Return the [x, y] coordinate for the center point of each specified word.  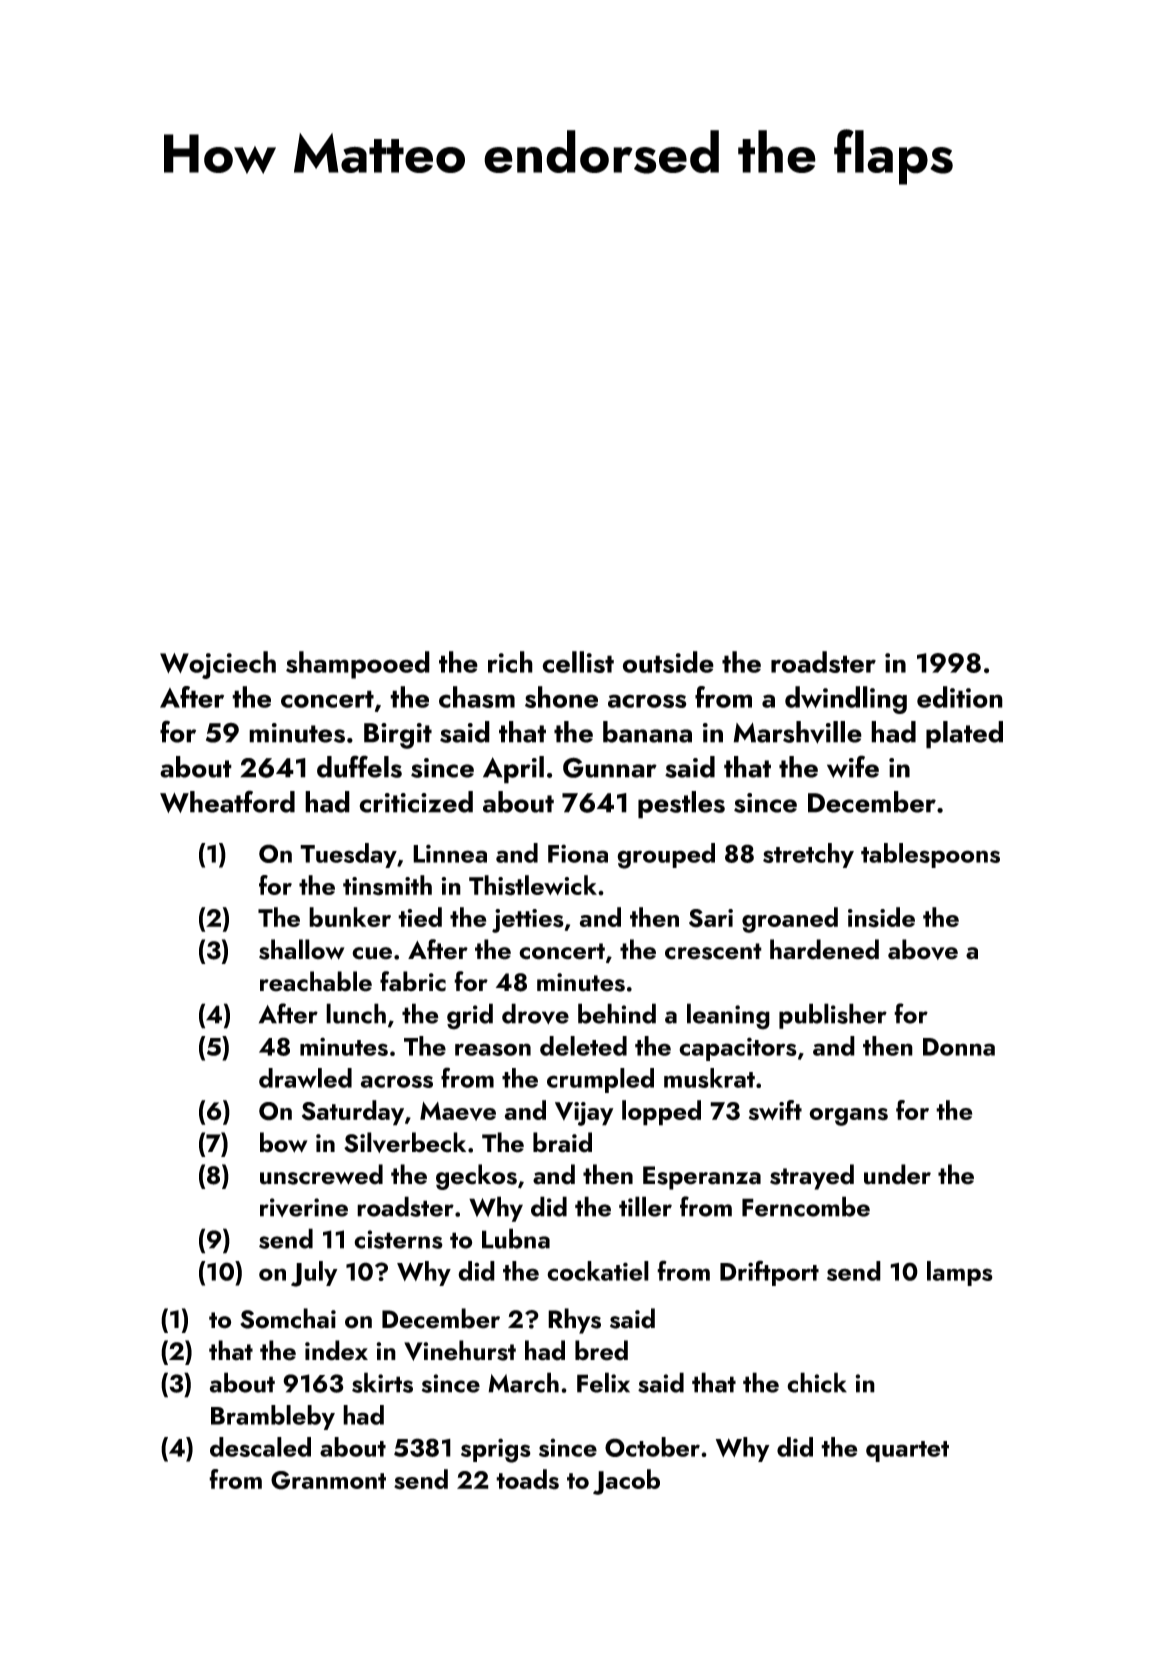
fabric [413, 981]
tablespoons [930, 855]
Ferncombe [806, 1206]
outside [668, 662]
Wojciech [218, 665]
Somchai [288, 1318]
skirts [382, 1382]
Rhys [574, 1321]
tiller [645, 1206]
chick [817, 1382]
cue [372, 953]
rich [510, 662]
